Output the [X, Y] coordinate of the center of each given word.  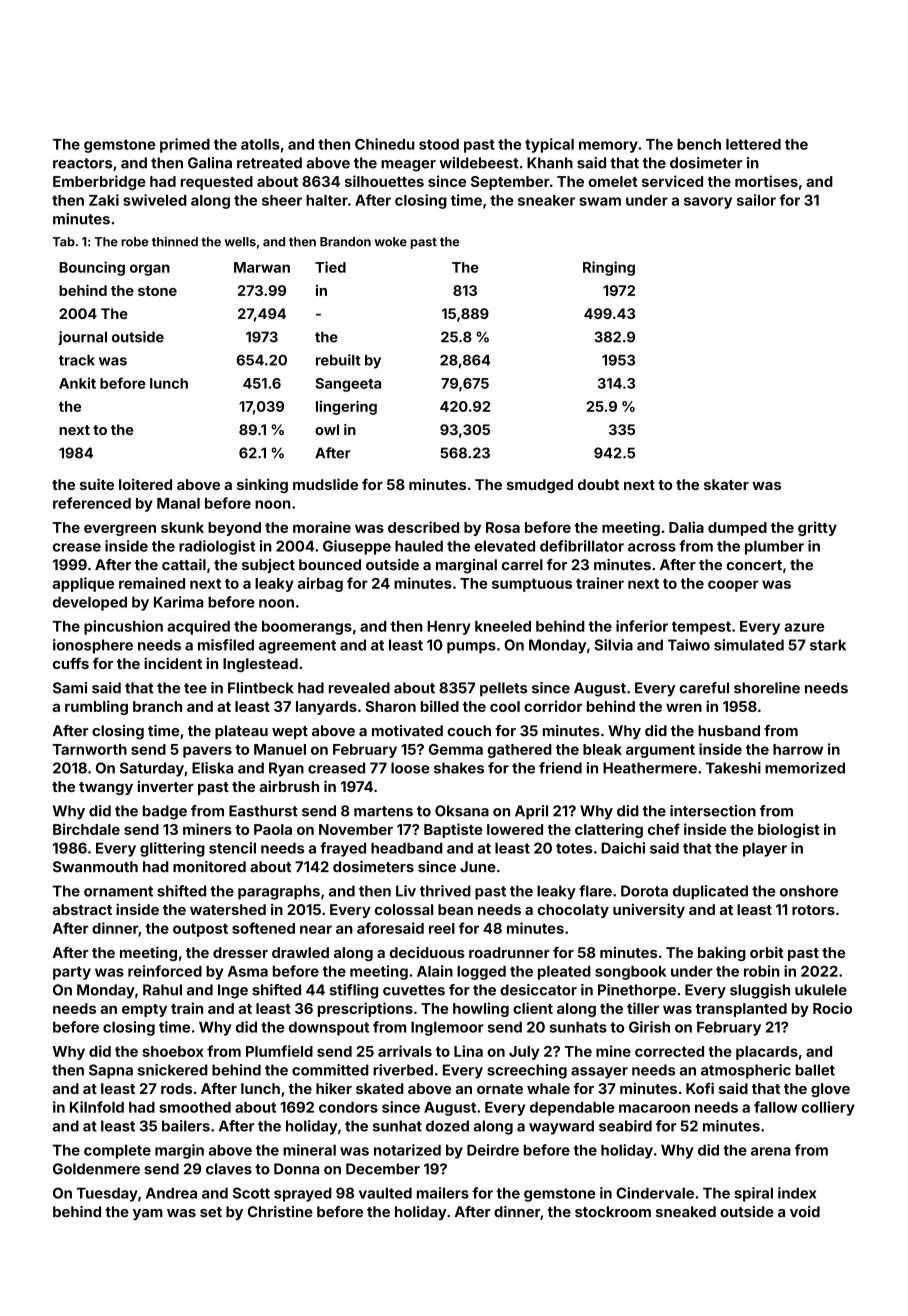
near [316, 929]
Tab [63, 242]
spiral [753, 1194]
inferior [642, 626]
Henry [449, 628]
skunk [182, 527]
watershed [228, 909]
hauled [419, 546]
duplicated [710, 892]
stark [828, 645]
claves [229, 1169]
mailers [443, 1193]
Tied [330, 267]
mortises [766, 181]
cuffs [71, 663]
